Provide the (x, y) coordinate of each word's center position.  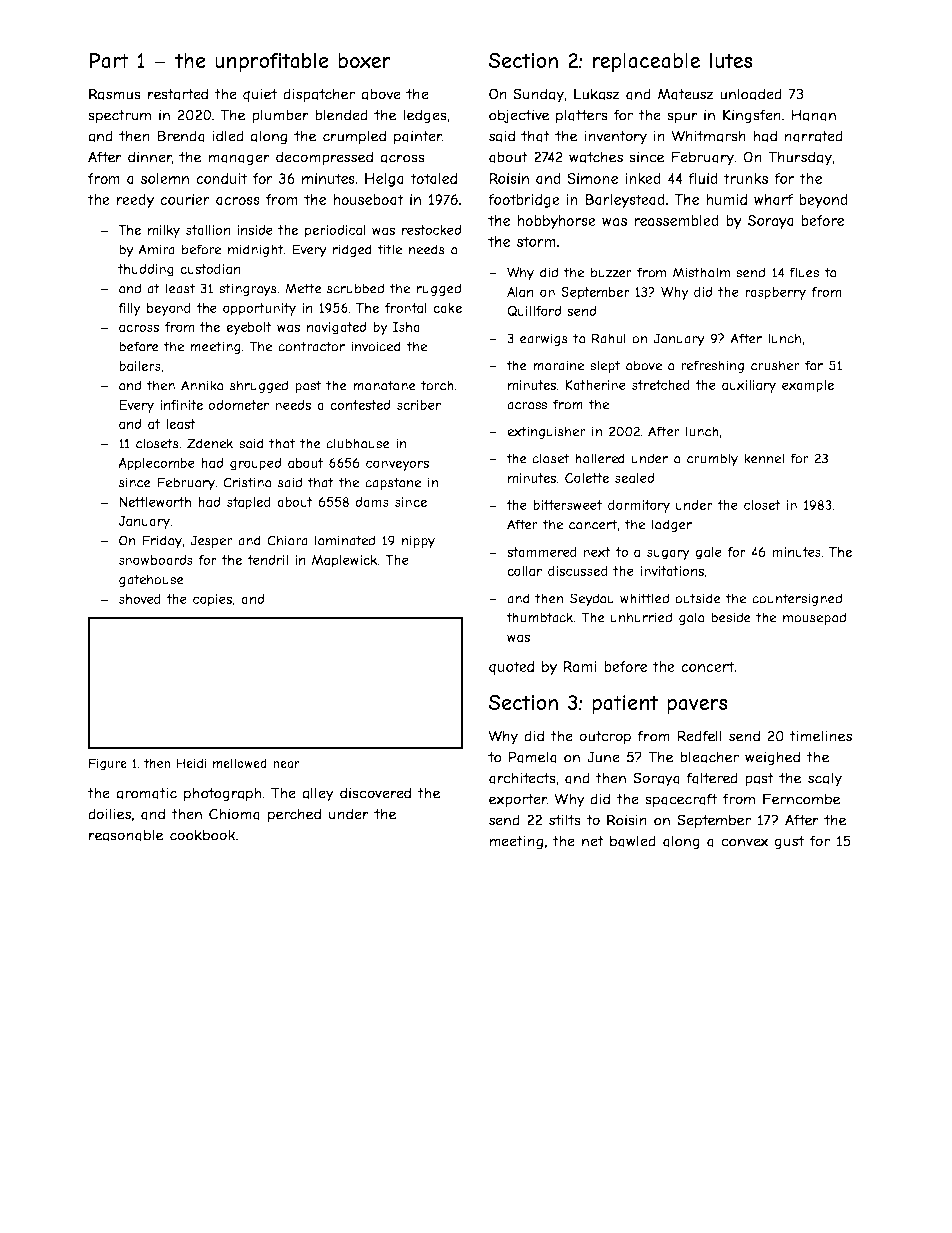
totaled (433, 179)
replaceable (646, 62)
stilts (565, 820)
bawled (633, 841)
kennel (764, 458)
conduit (221, 178)
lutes (731, 60)
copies (212, 600)
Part (109, 60)
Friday (162, 542)
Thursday (800, 158)
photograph (222, 794)
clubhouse (358, 443)
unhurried (641, 617)
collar (524, 571)
